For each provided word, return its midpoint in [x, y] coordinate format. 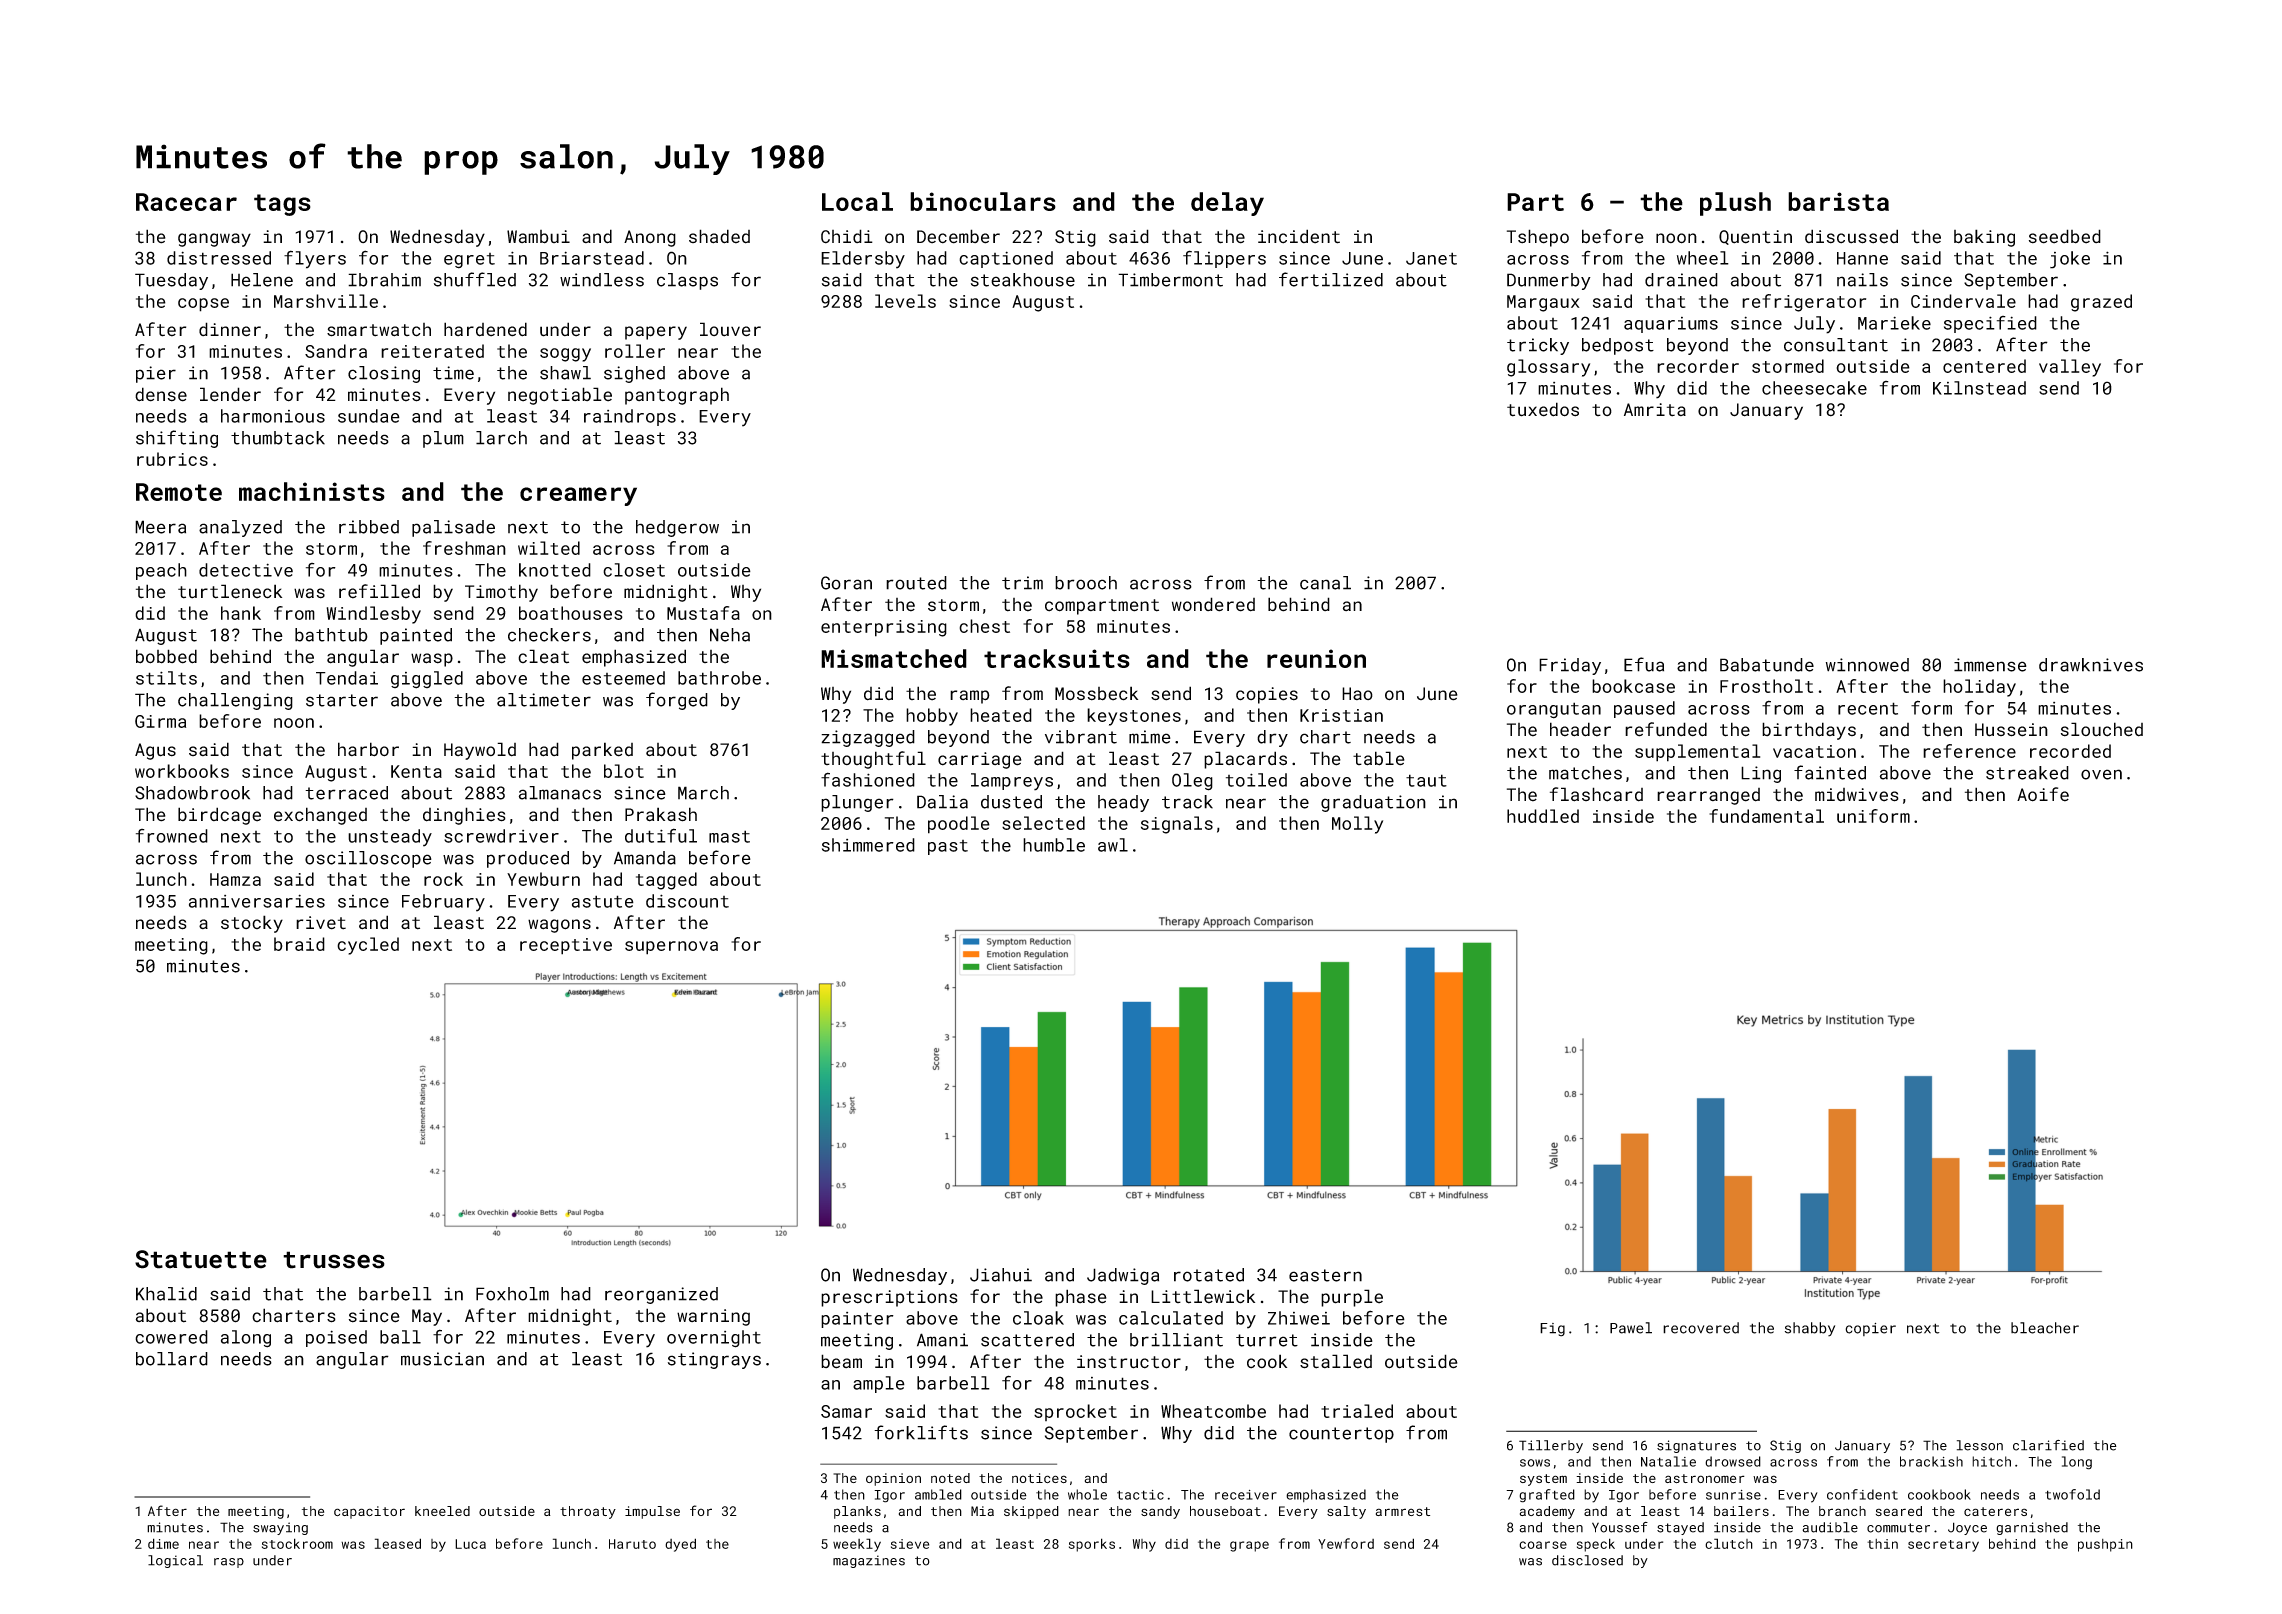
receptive [566, 946]
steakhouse [1023, 280]
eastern [1325, 1275]
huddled [1543, 816]
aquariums [1671, 325]
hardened [485, 329]
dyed [680, 1545]
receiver [1246, 1495]
